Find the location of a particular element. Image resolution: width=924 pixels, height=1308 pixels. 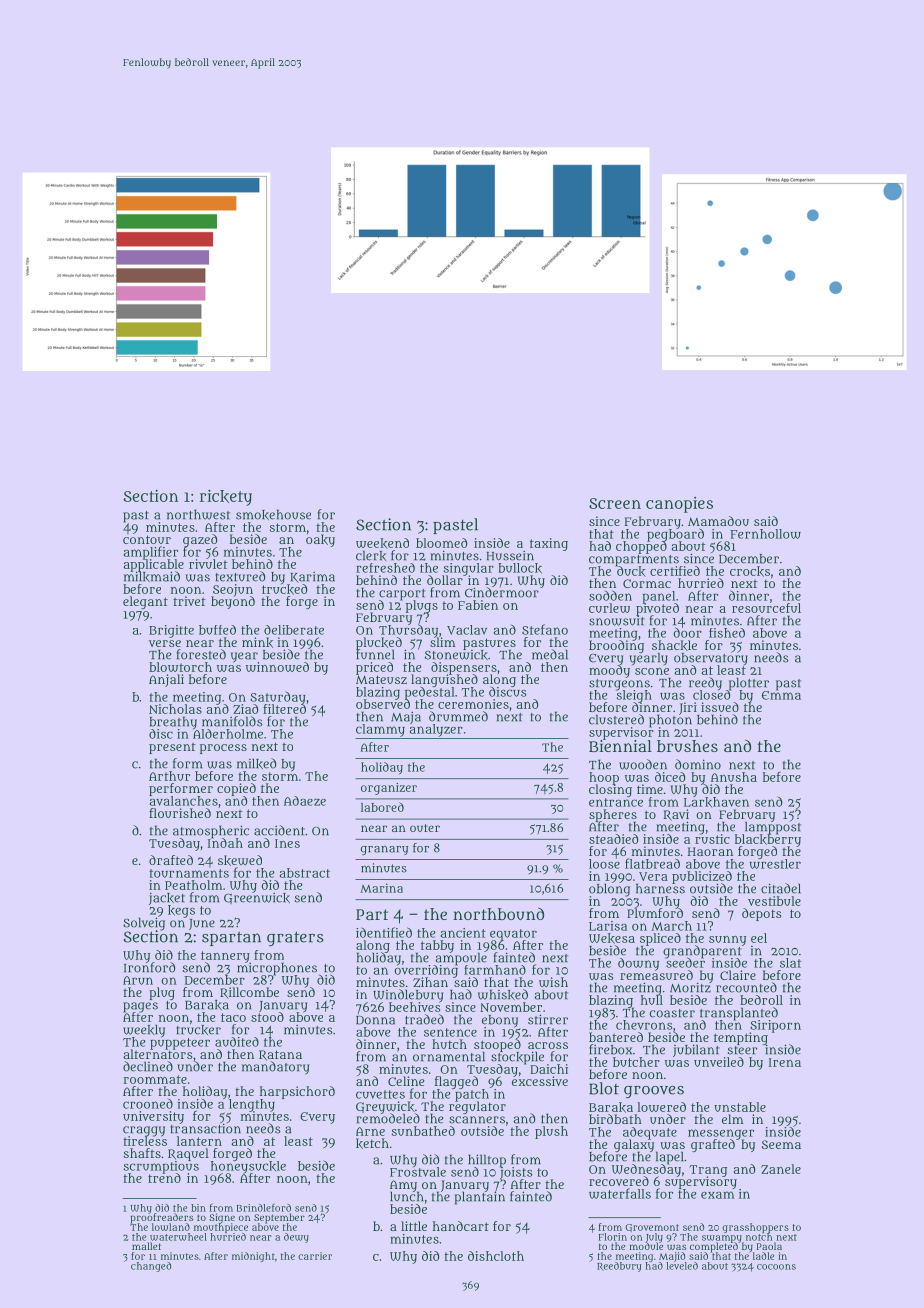

duck is located at coordinates (630, 571).
